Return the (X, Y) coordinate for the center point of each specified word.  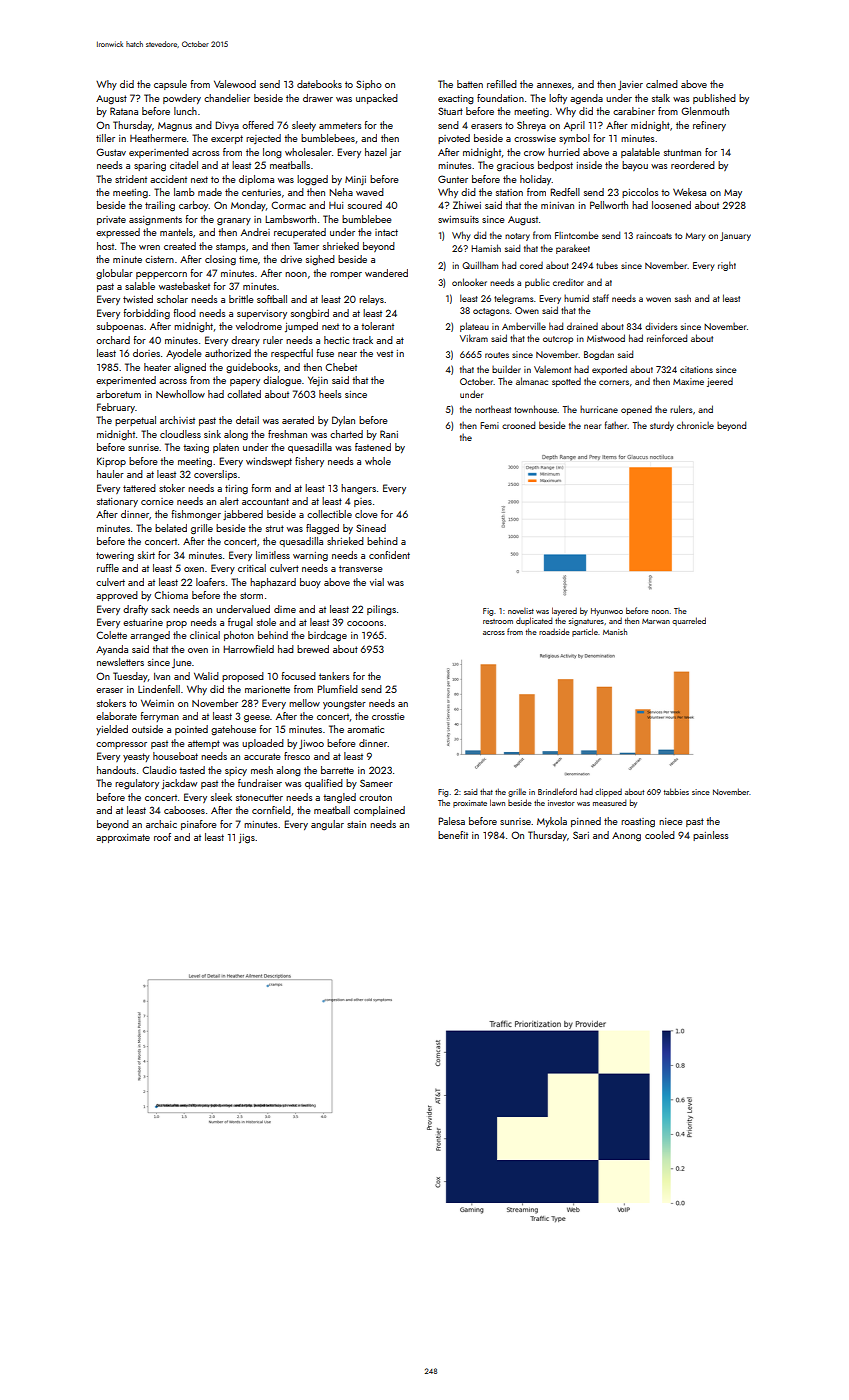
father (616, 425)
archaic (161, 824)
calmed (662, 84)
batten (470, 84)
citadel (184, 165)
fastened (373, 447)
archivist (177, 420)
